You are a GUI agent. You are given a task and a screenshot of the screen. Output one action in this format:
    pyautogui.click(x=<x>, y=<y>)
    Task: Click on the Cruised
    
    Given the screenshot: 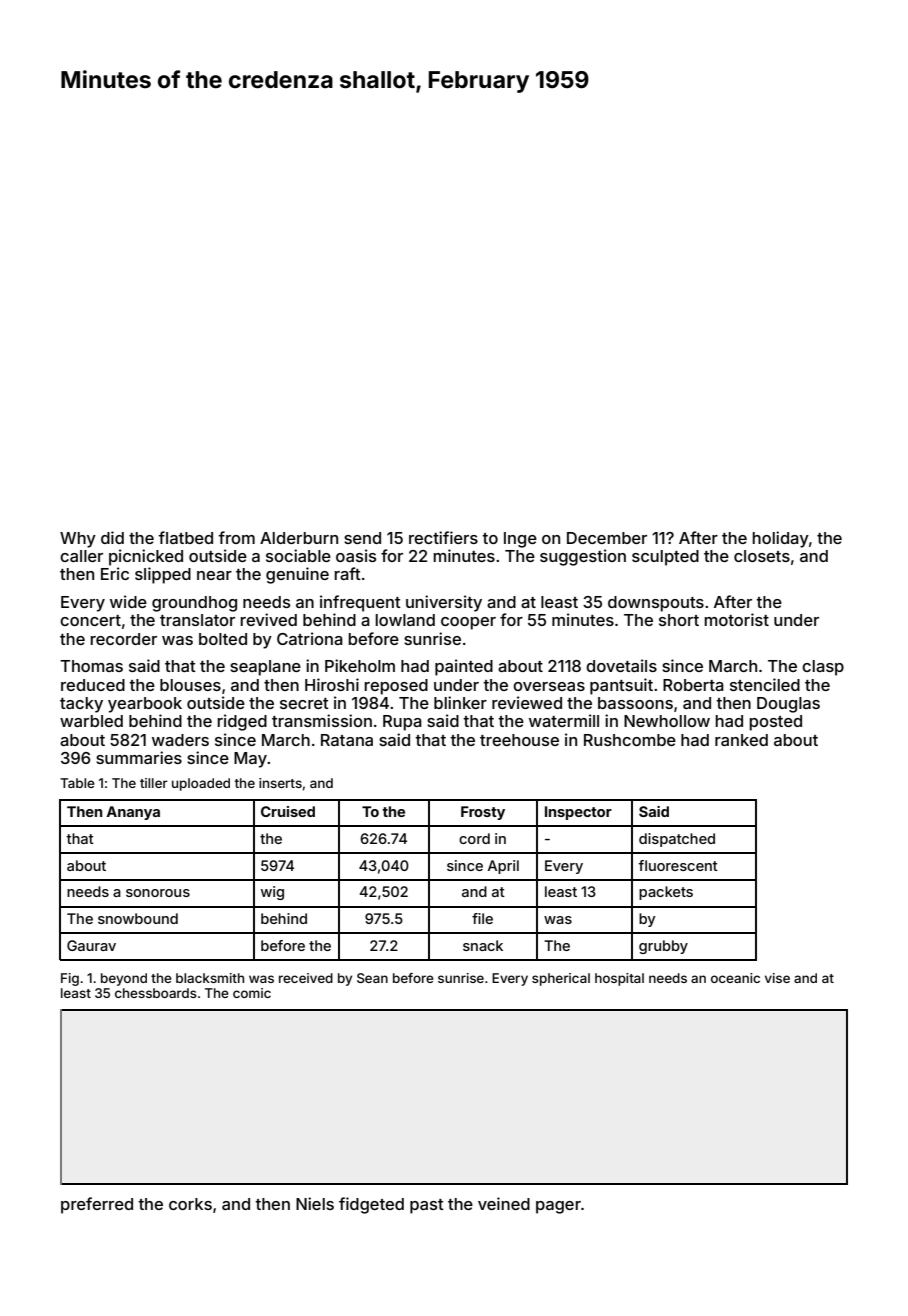 What is the action you would take?
    pyautogui.click(x=288, y=811)
